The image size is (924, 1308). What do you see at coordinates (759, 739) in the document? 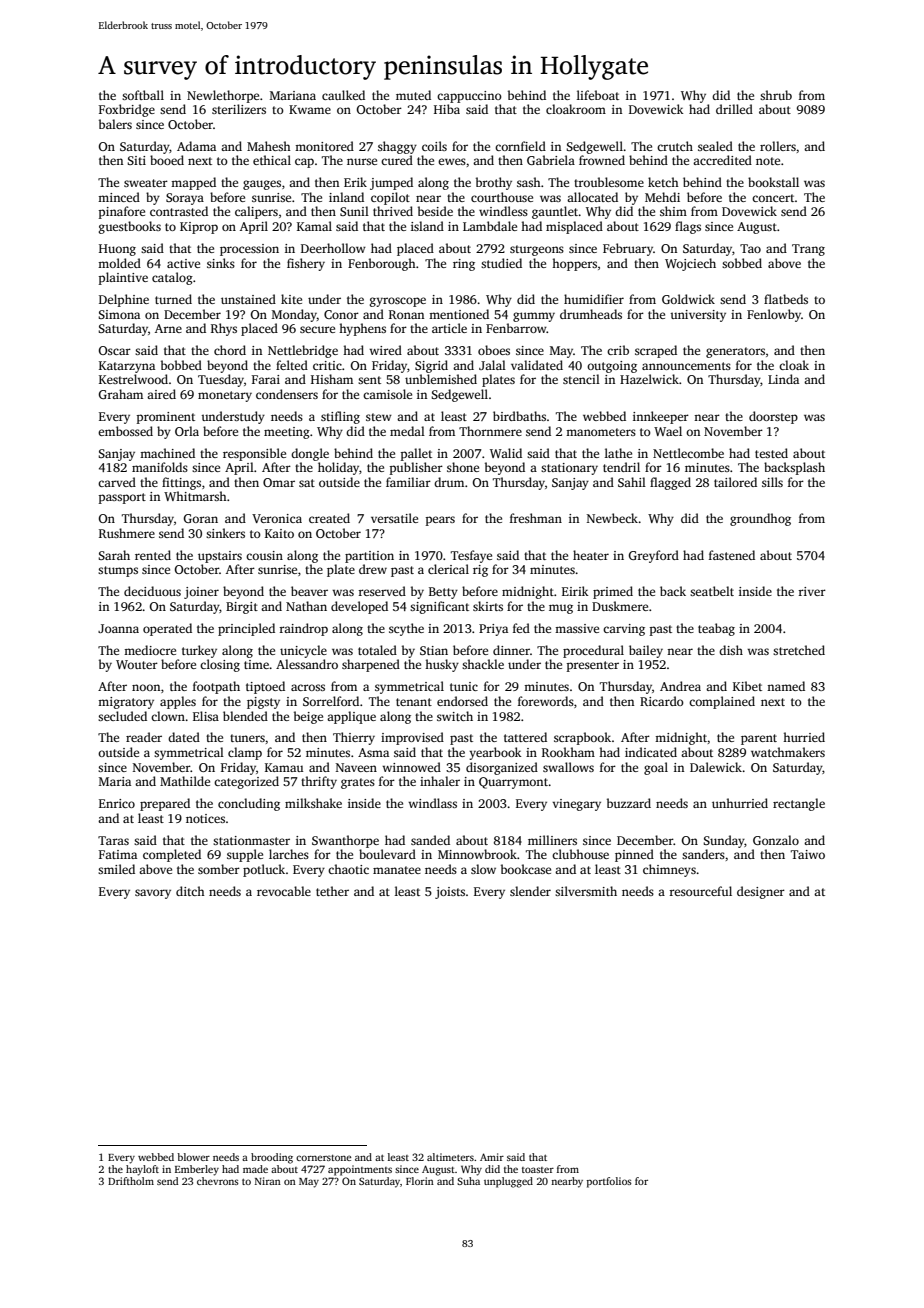
I see `parent` at bounding box center [759, 739].
